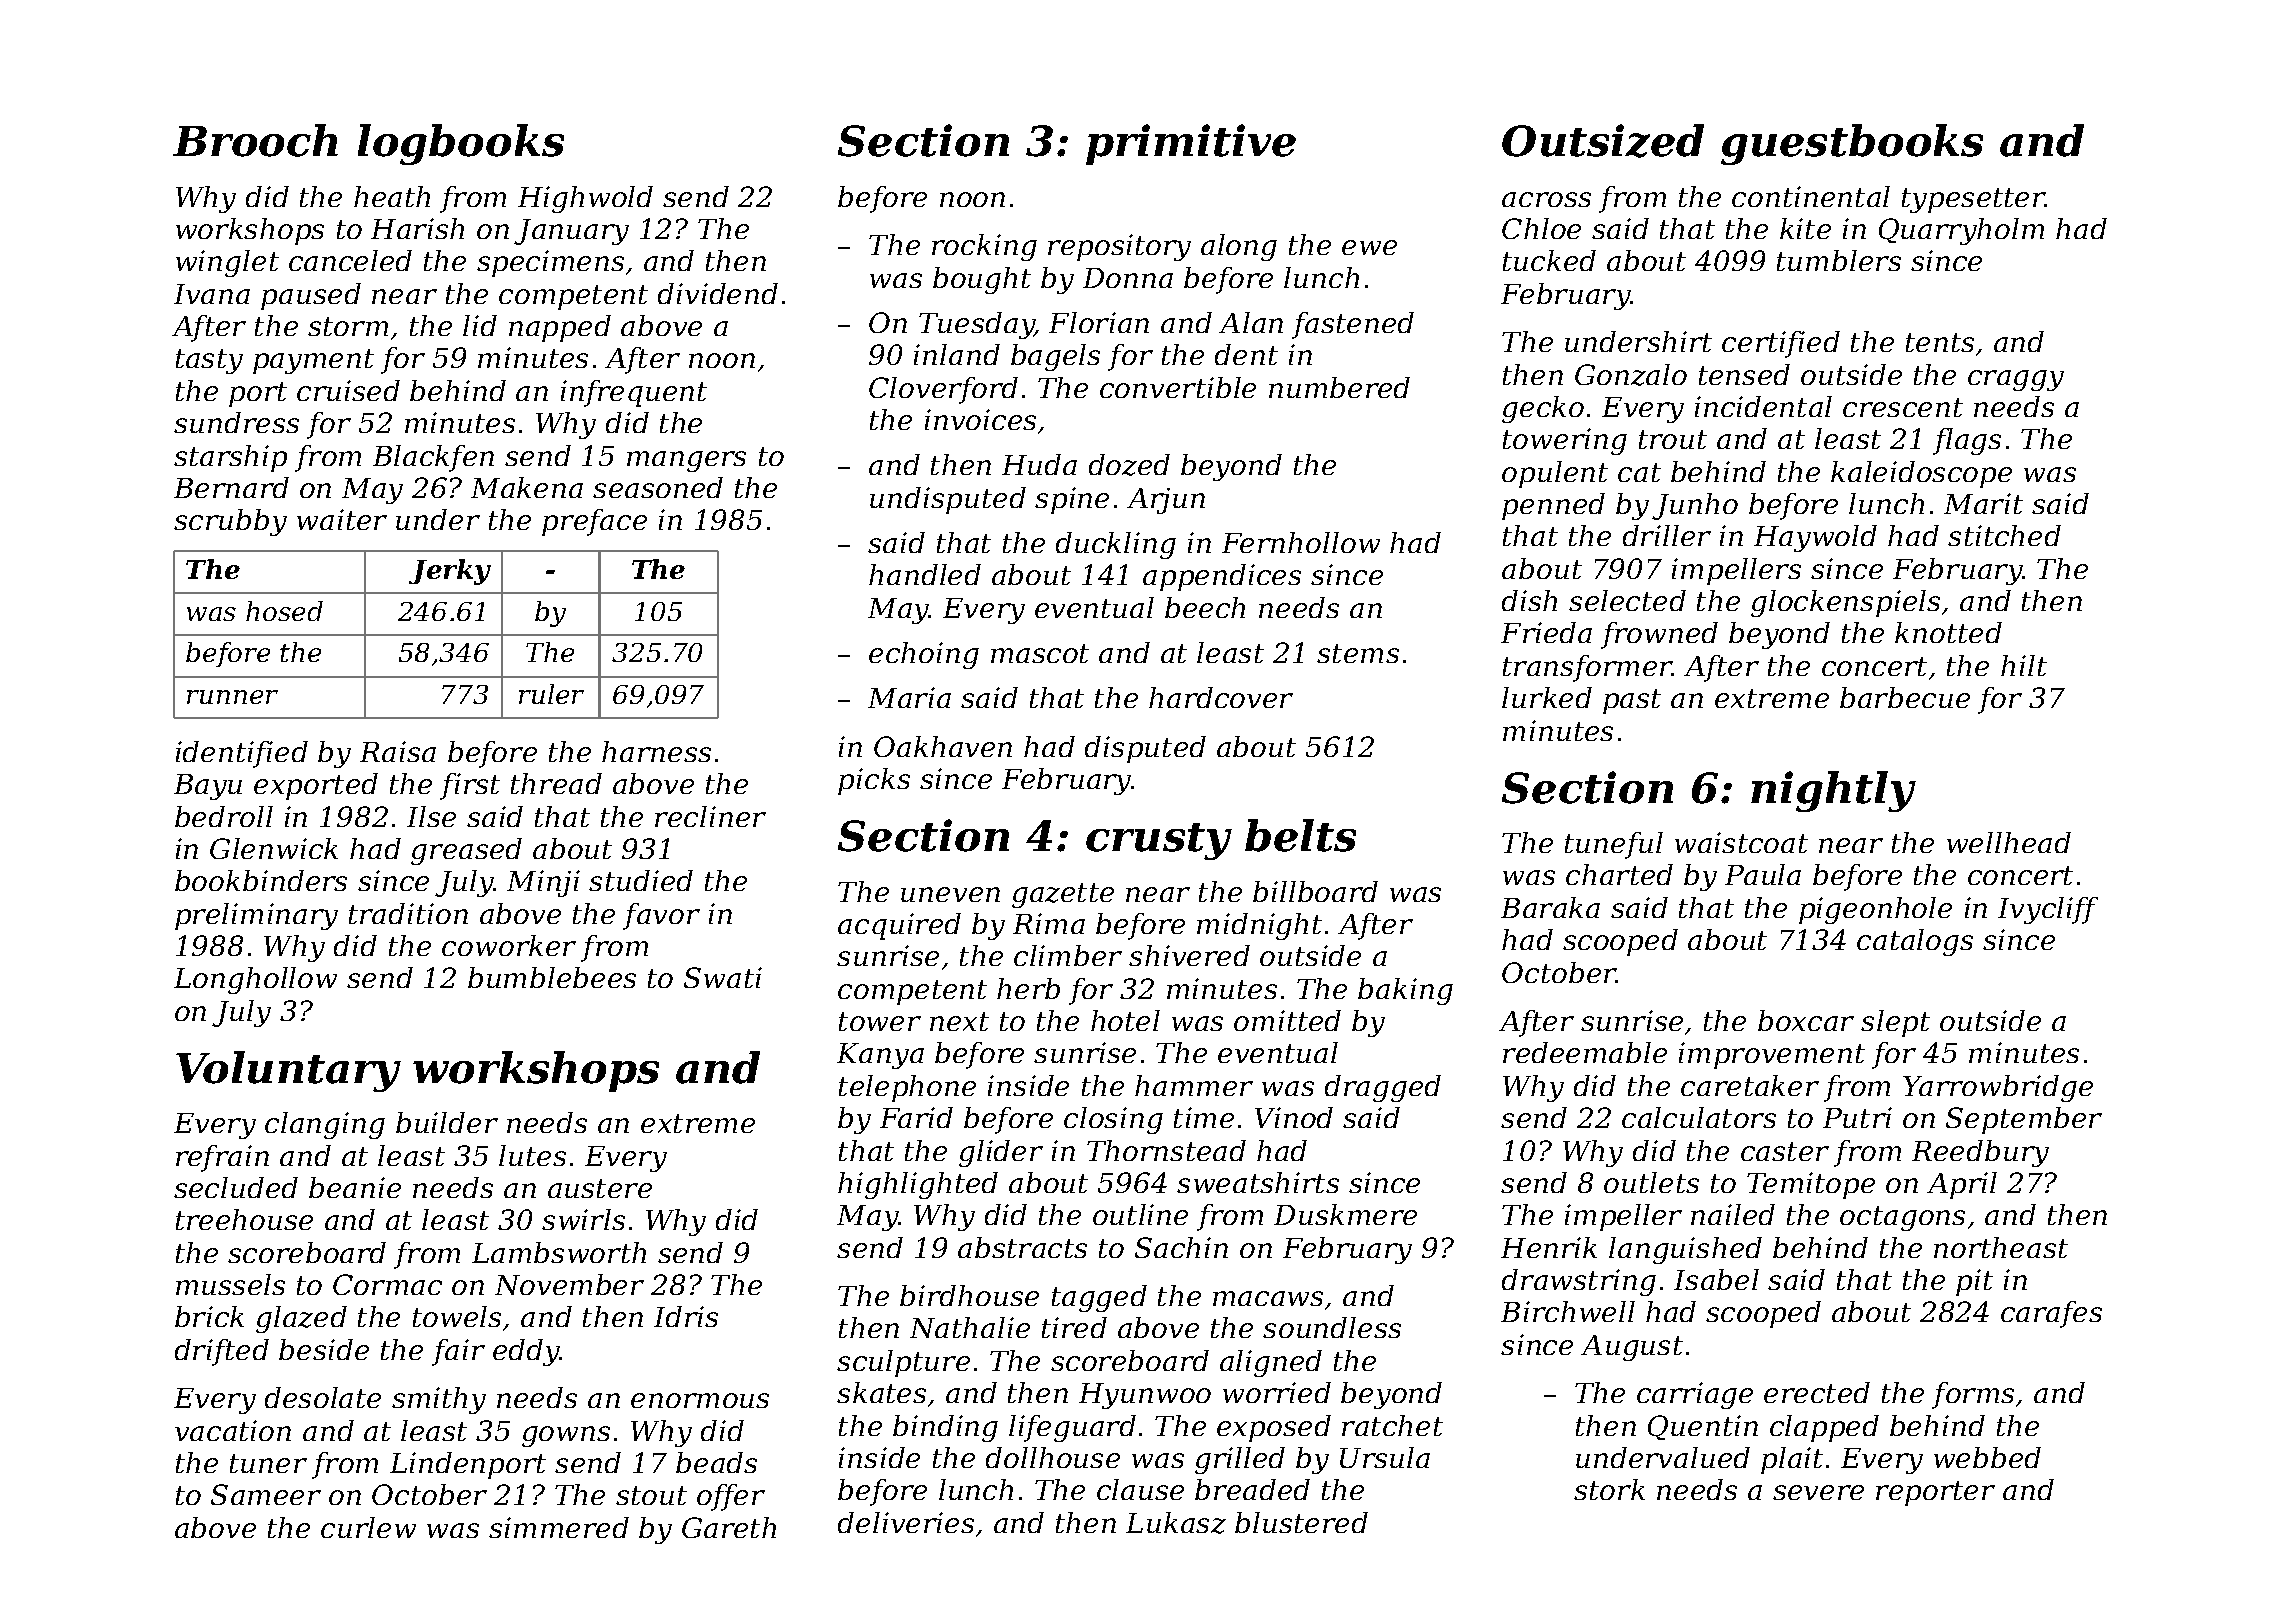 Image resolution: width=2292 pixels, height=1620 pixels. What do you see at coordinates (594, 522) in the document?
I see `preface` at bounding box center [594, 522].
